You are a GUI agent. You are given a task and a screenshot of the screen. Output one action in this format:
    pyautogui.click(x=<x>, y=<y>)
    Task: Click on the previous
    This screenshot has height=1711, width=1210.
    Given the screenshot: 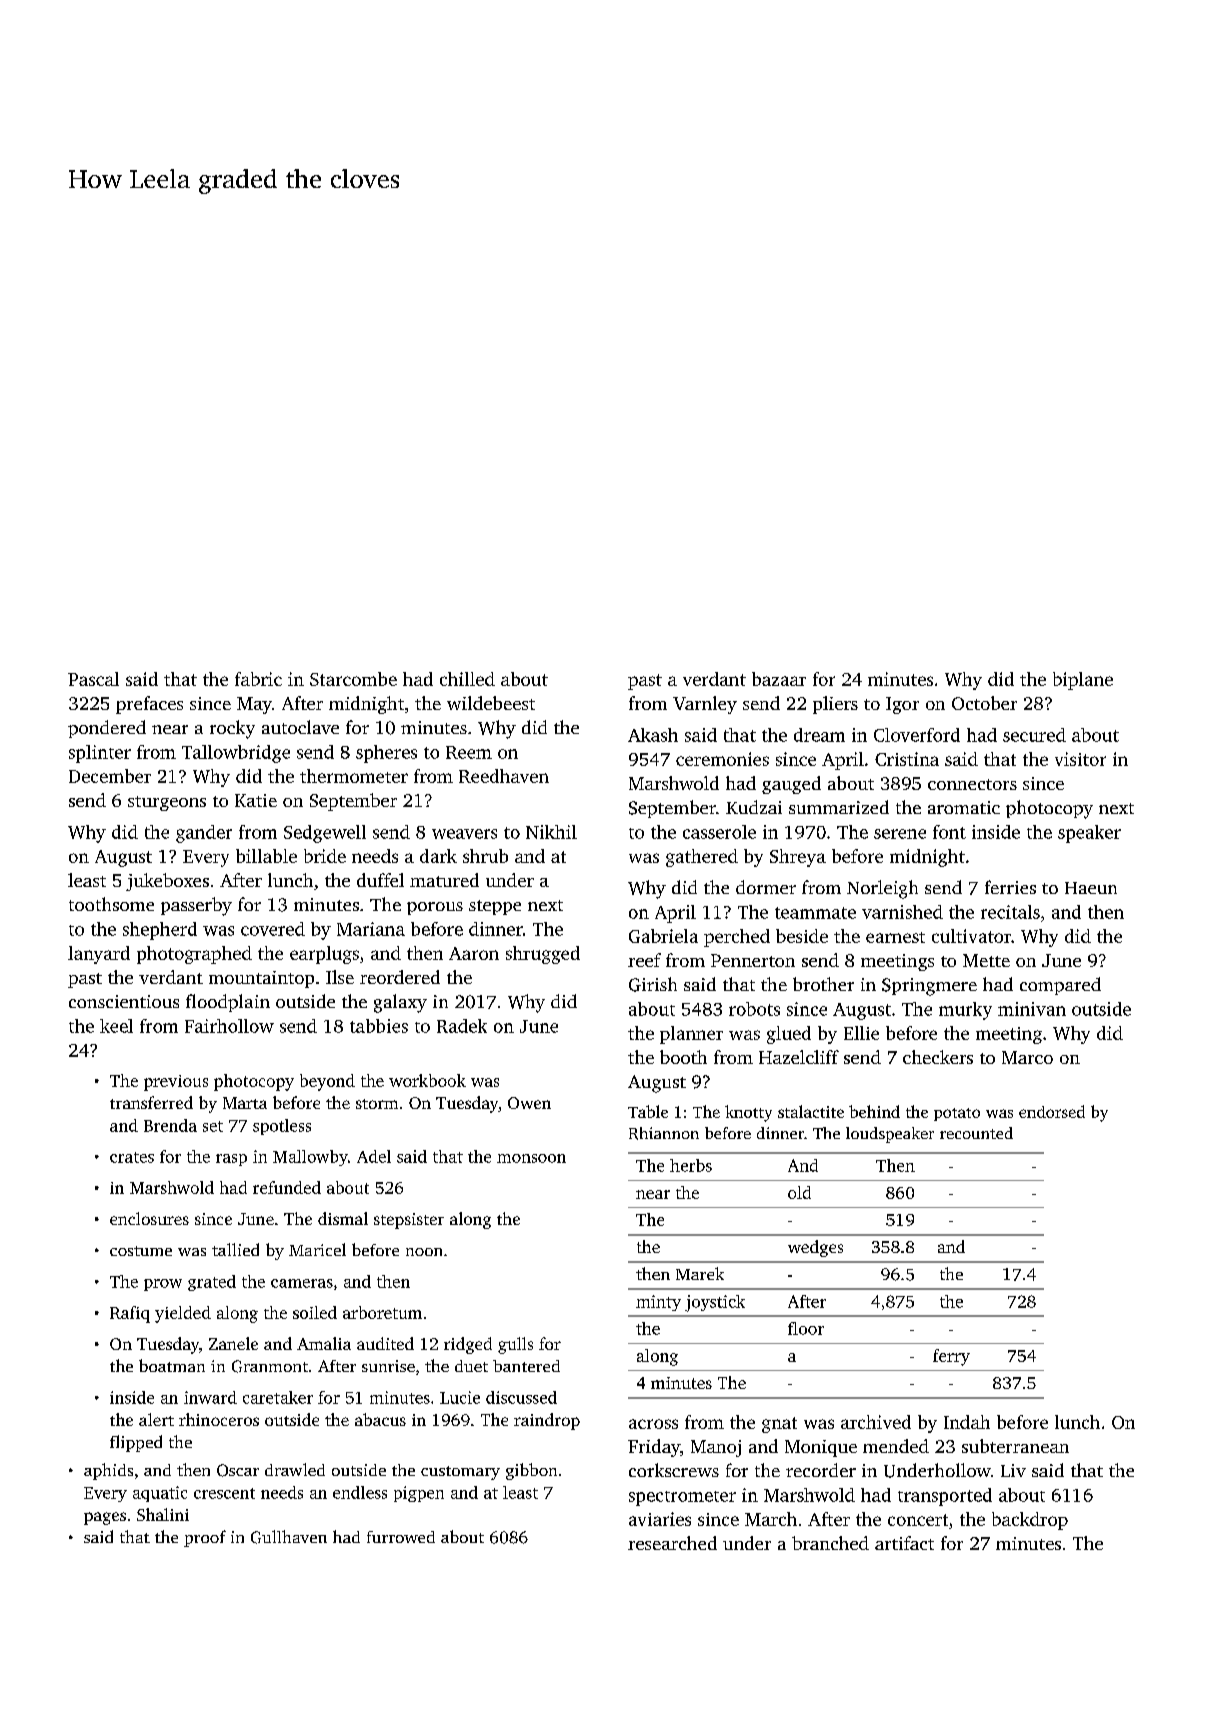 What is the action you would take?
    pyautogui.click(x=176, y=1083)
